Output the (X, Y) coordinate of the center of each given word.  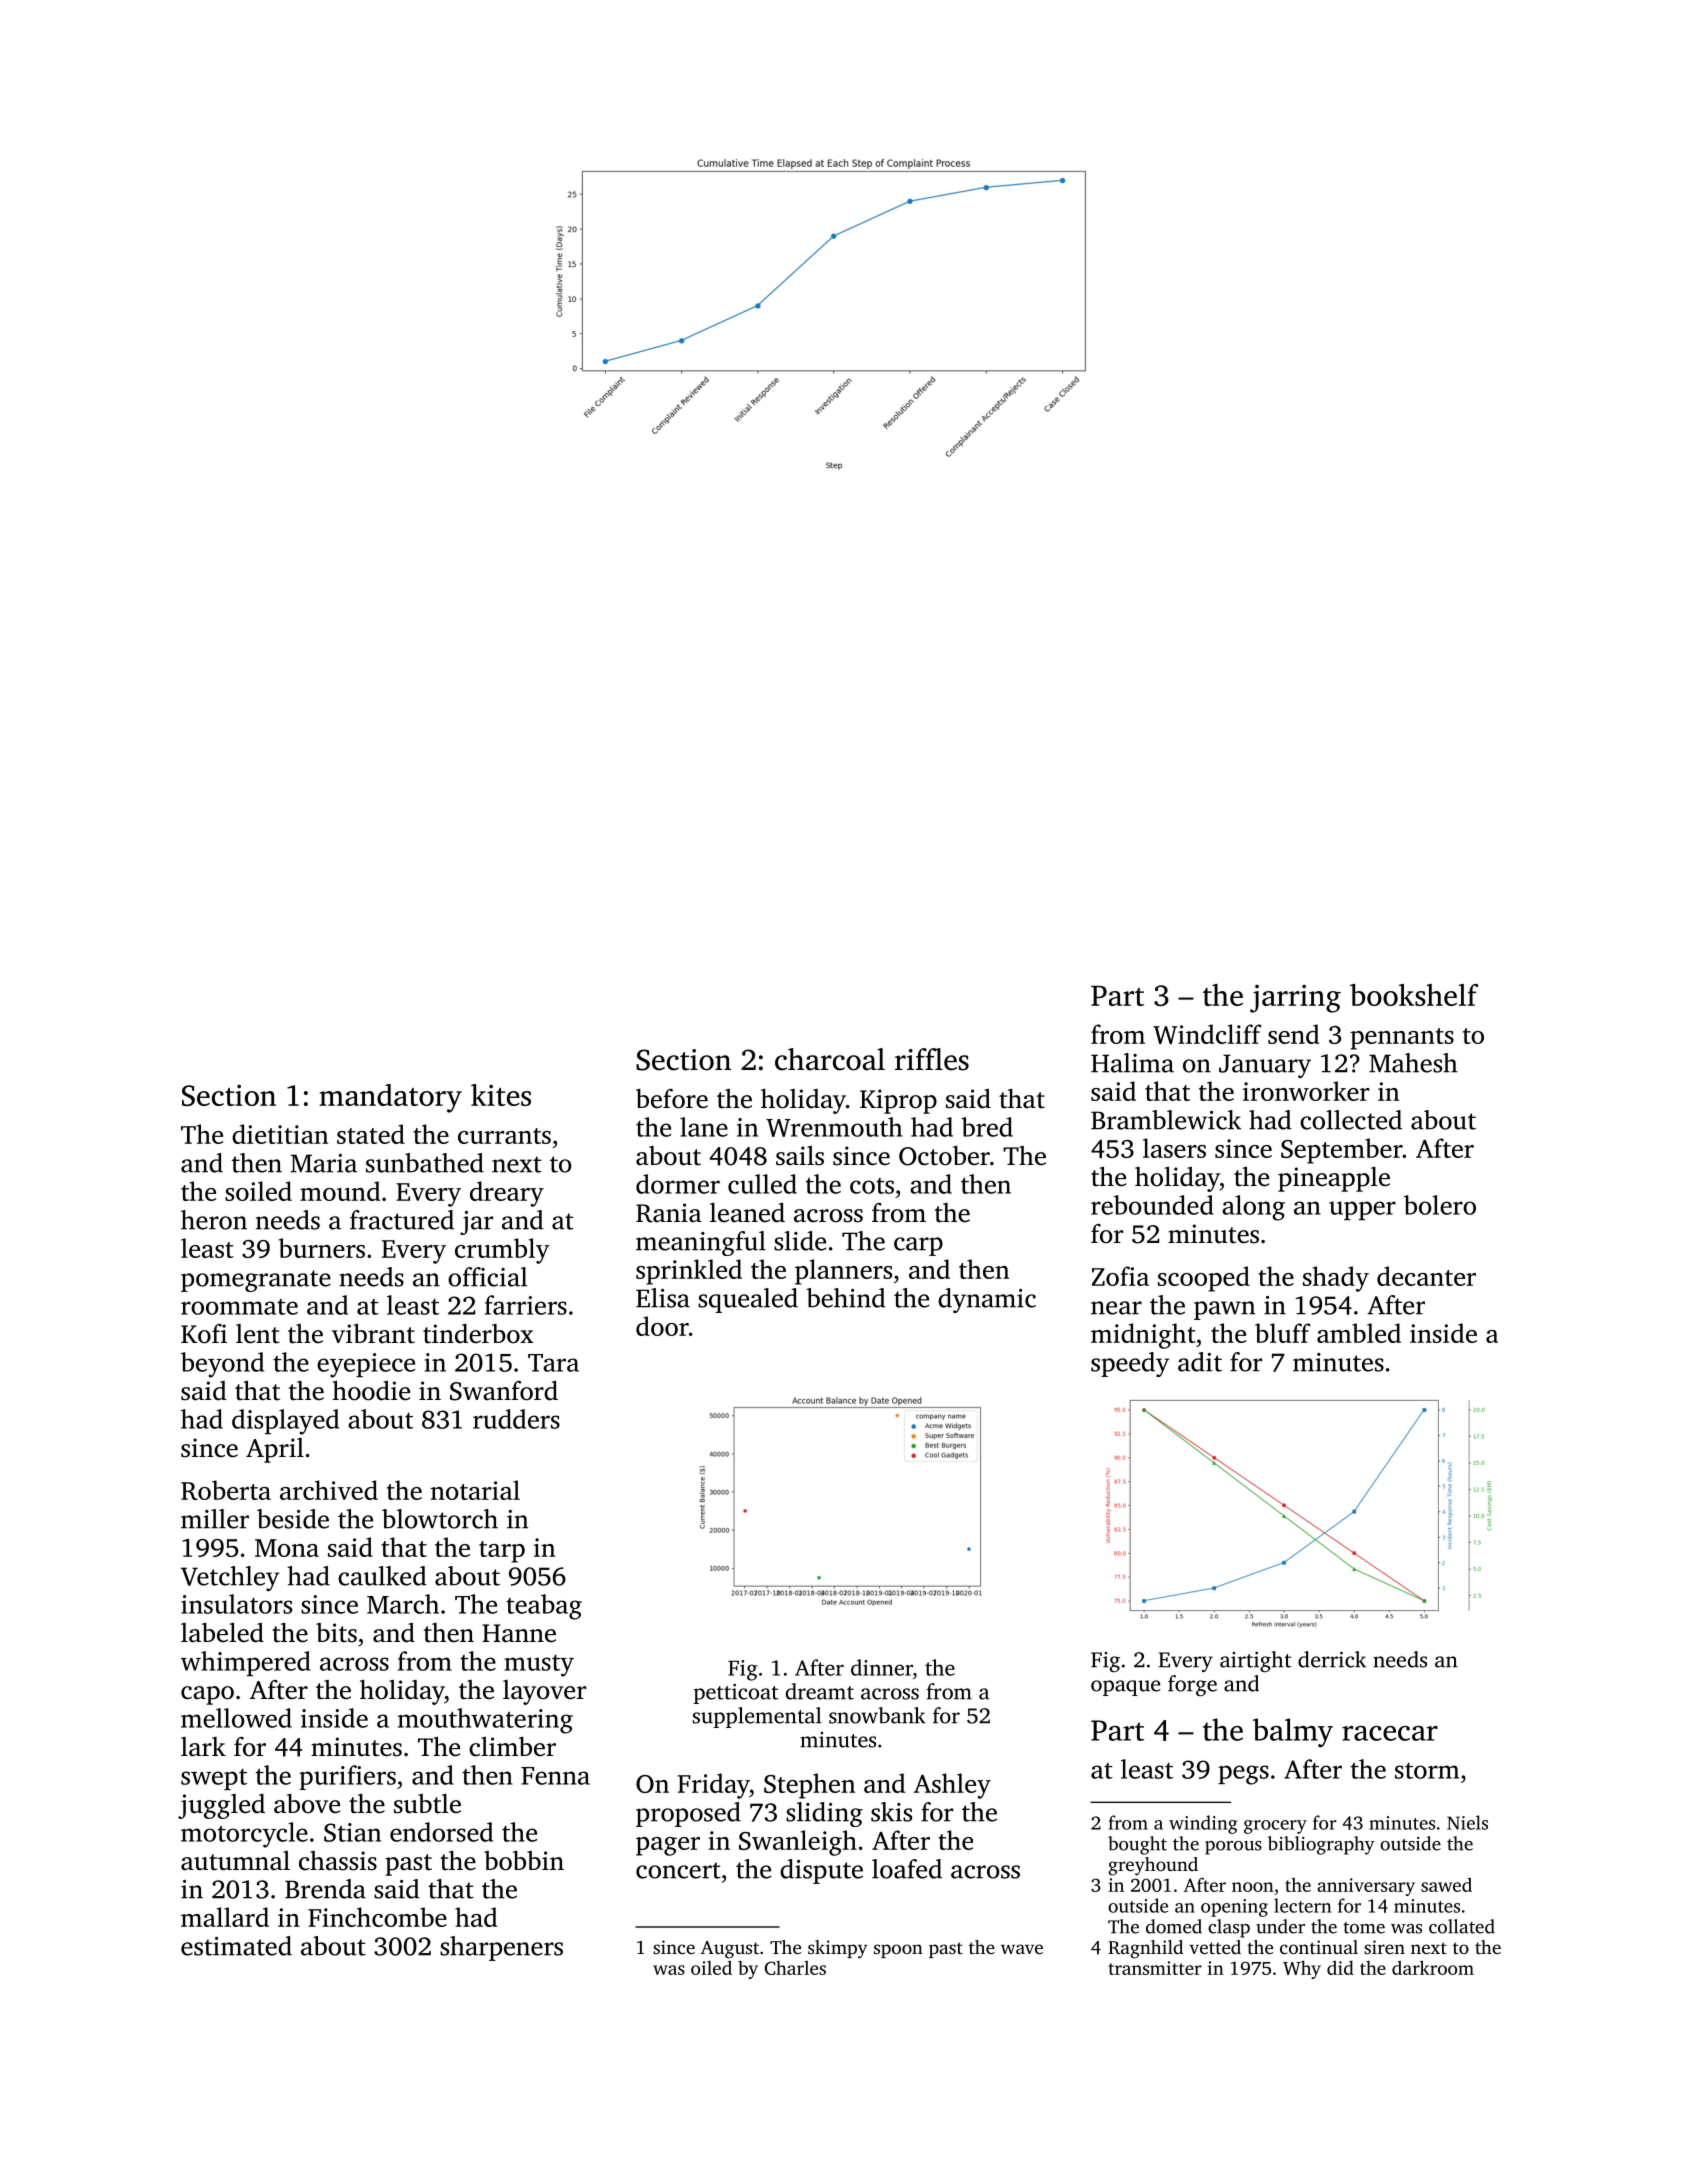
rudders (516, 1419)
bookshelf (1414, 995)
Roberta (226, 1490)
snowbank (877, 1715)
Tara (553, 1363)
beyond (222, 1365)
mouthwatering (485, 1721)
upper (1362, 1210)
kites (501, 1095)
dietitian (280, 1134)
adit (1200, 1362)
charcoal (830, 1059)
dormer (678, 1184)
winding (1203, 1824)
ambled (1359, 1333)
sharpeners (501, 1948)
